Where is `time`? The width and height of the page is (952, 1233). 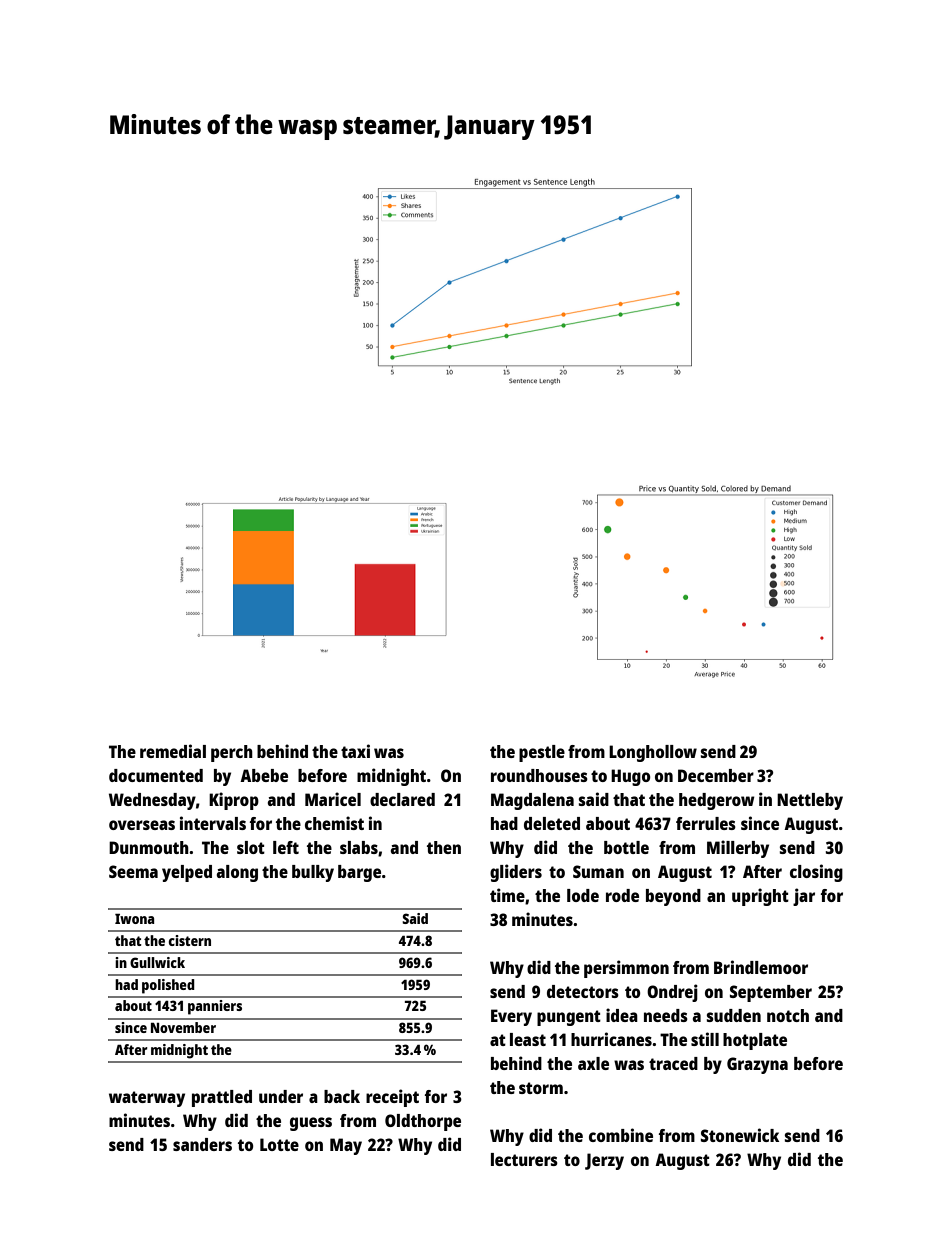 time is located at coordinates (507, 895).
